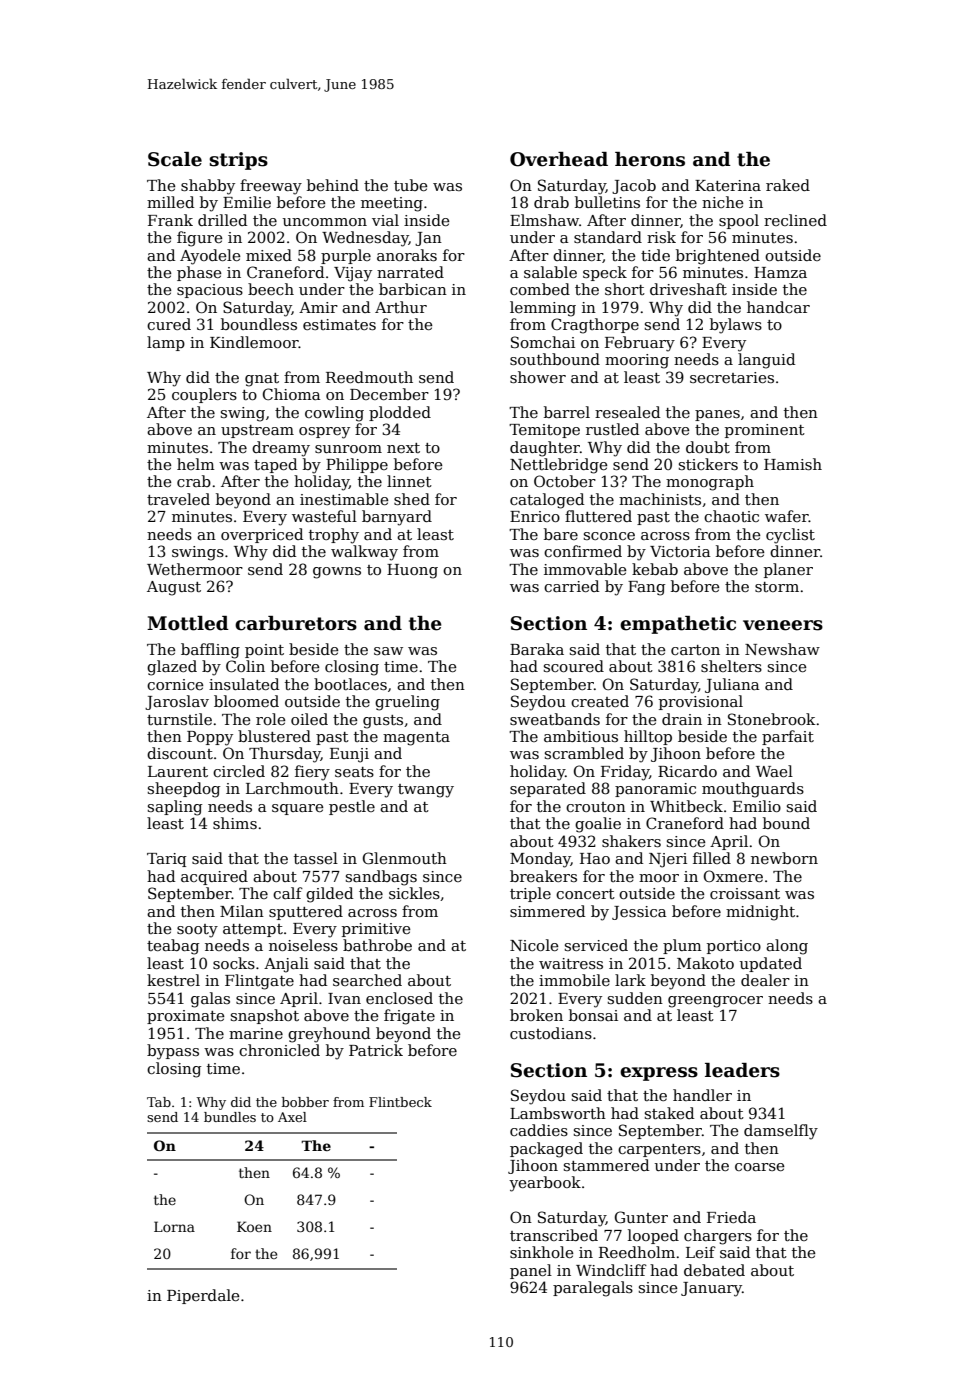  I want to click on Overhead, so click(559, 159).
